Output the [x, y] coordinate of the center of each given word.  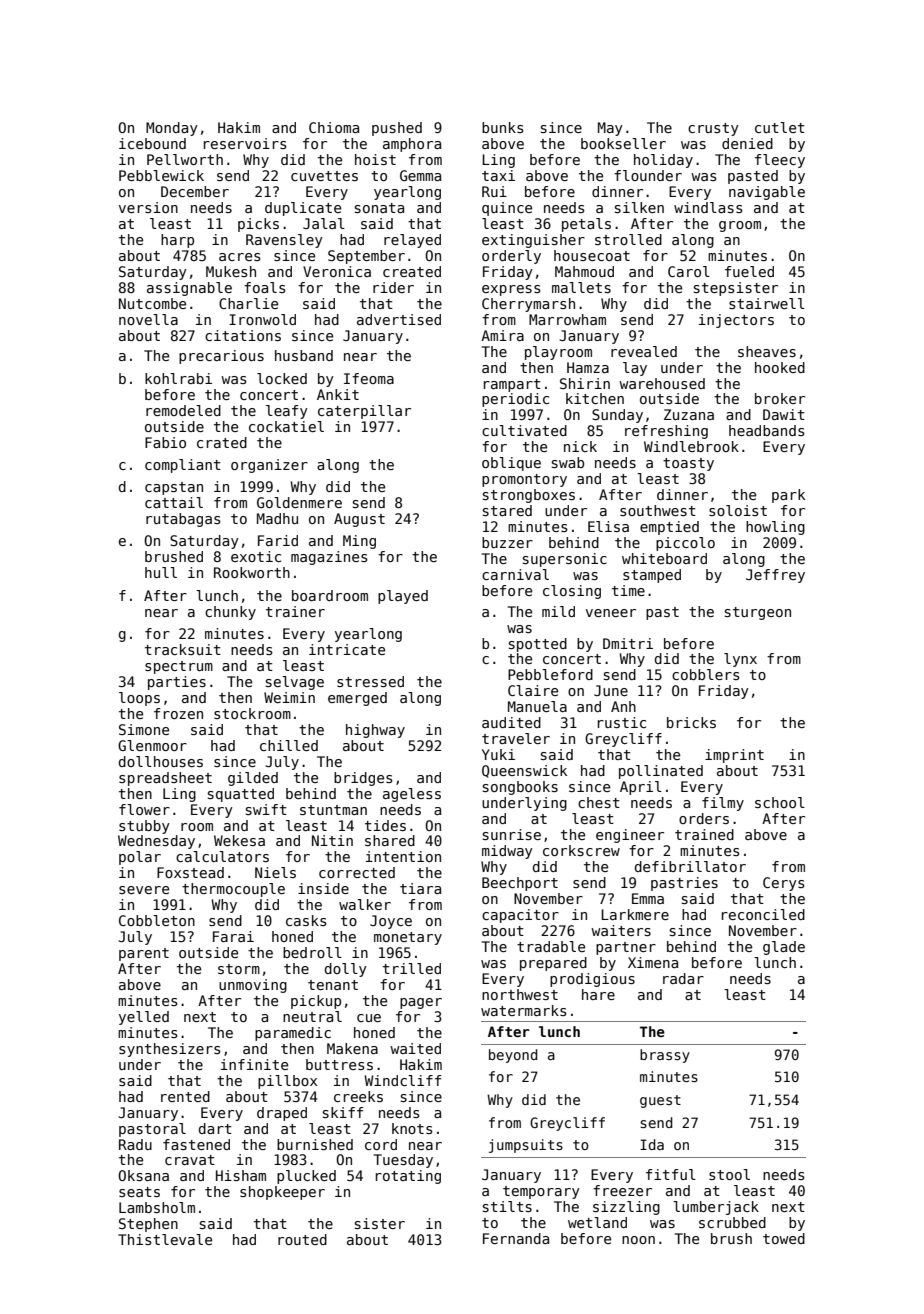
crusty [713, 129]
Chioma [334, 127]
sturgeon [758, 613]
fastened [196, 1144]
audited [511, 722]
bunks [503, 127]
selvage [295, 683]
